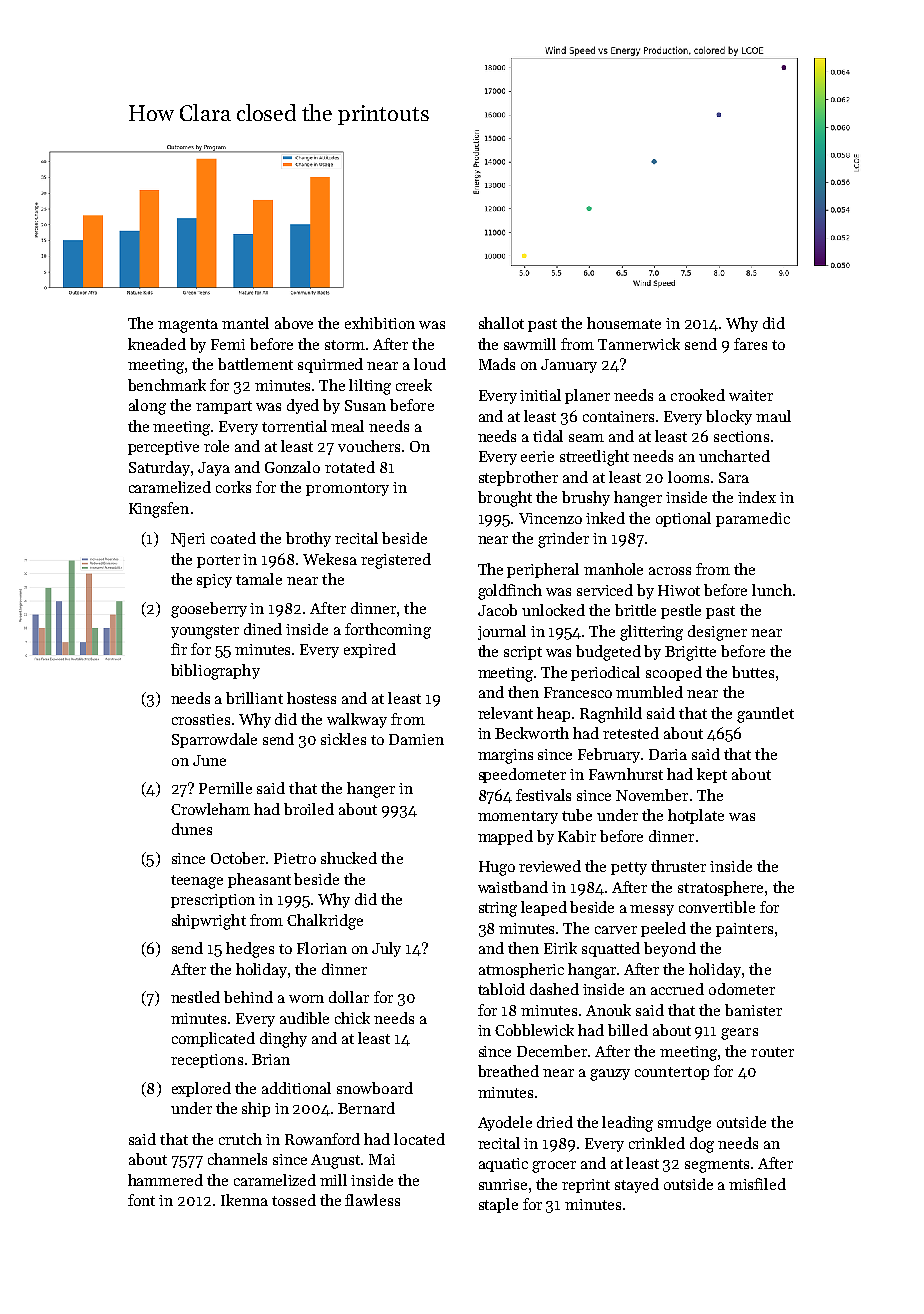 Image resolution: width=924 pixels, height=1314 pixels. What do you see at coordinates (510, 592) in the page?
I see `goldfinch` at bounding box center [510, 592].
